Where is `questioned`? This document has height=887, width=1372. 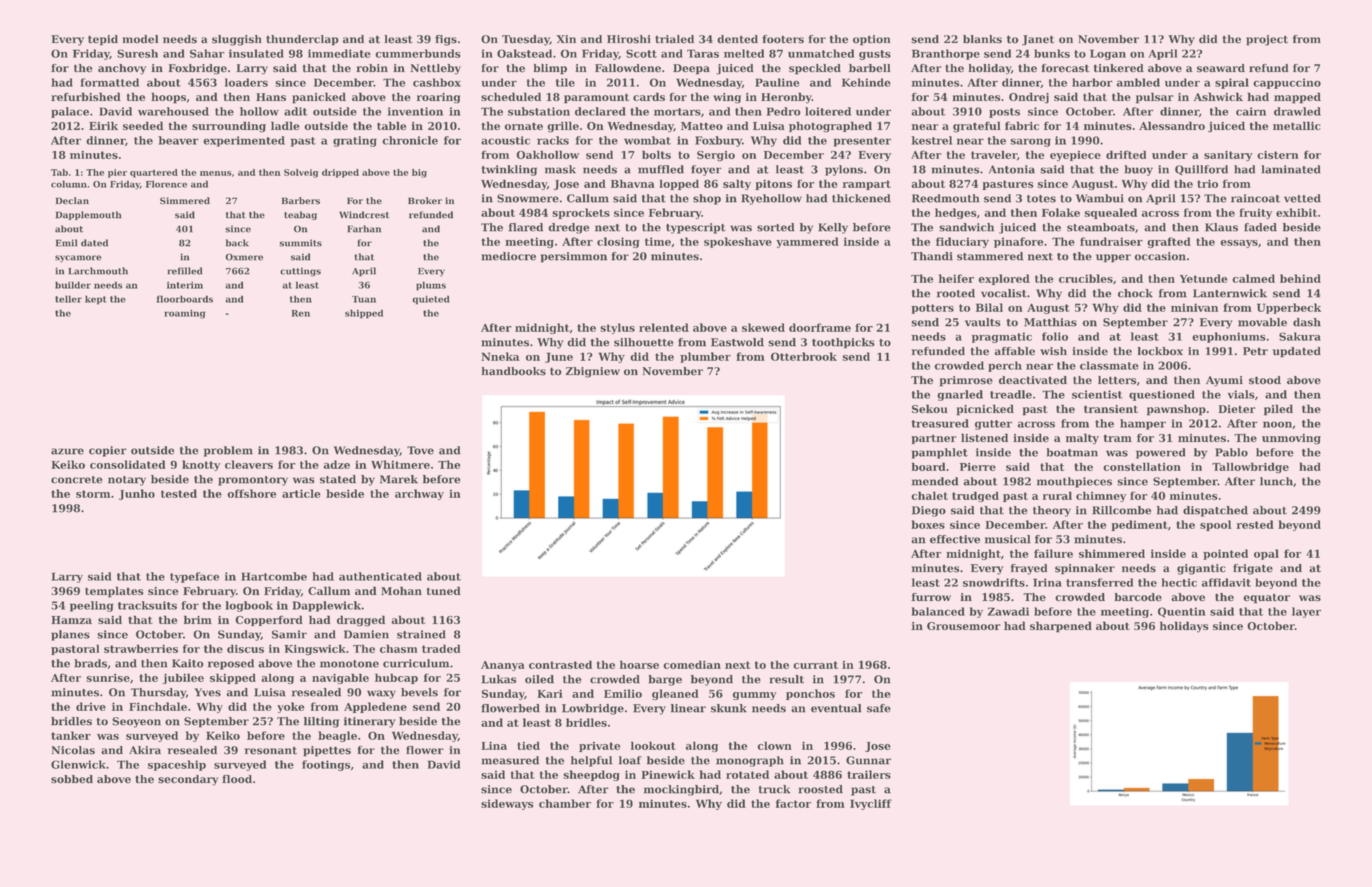 questioned is located at coordinates (1162, 395).
